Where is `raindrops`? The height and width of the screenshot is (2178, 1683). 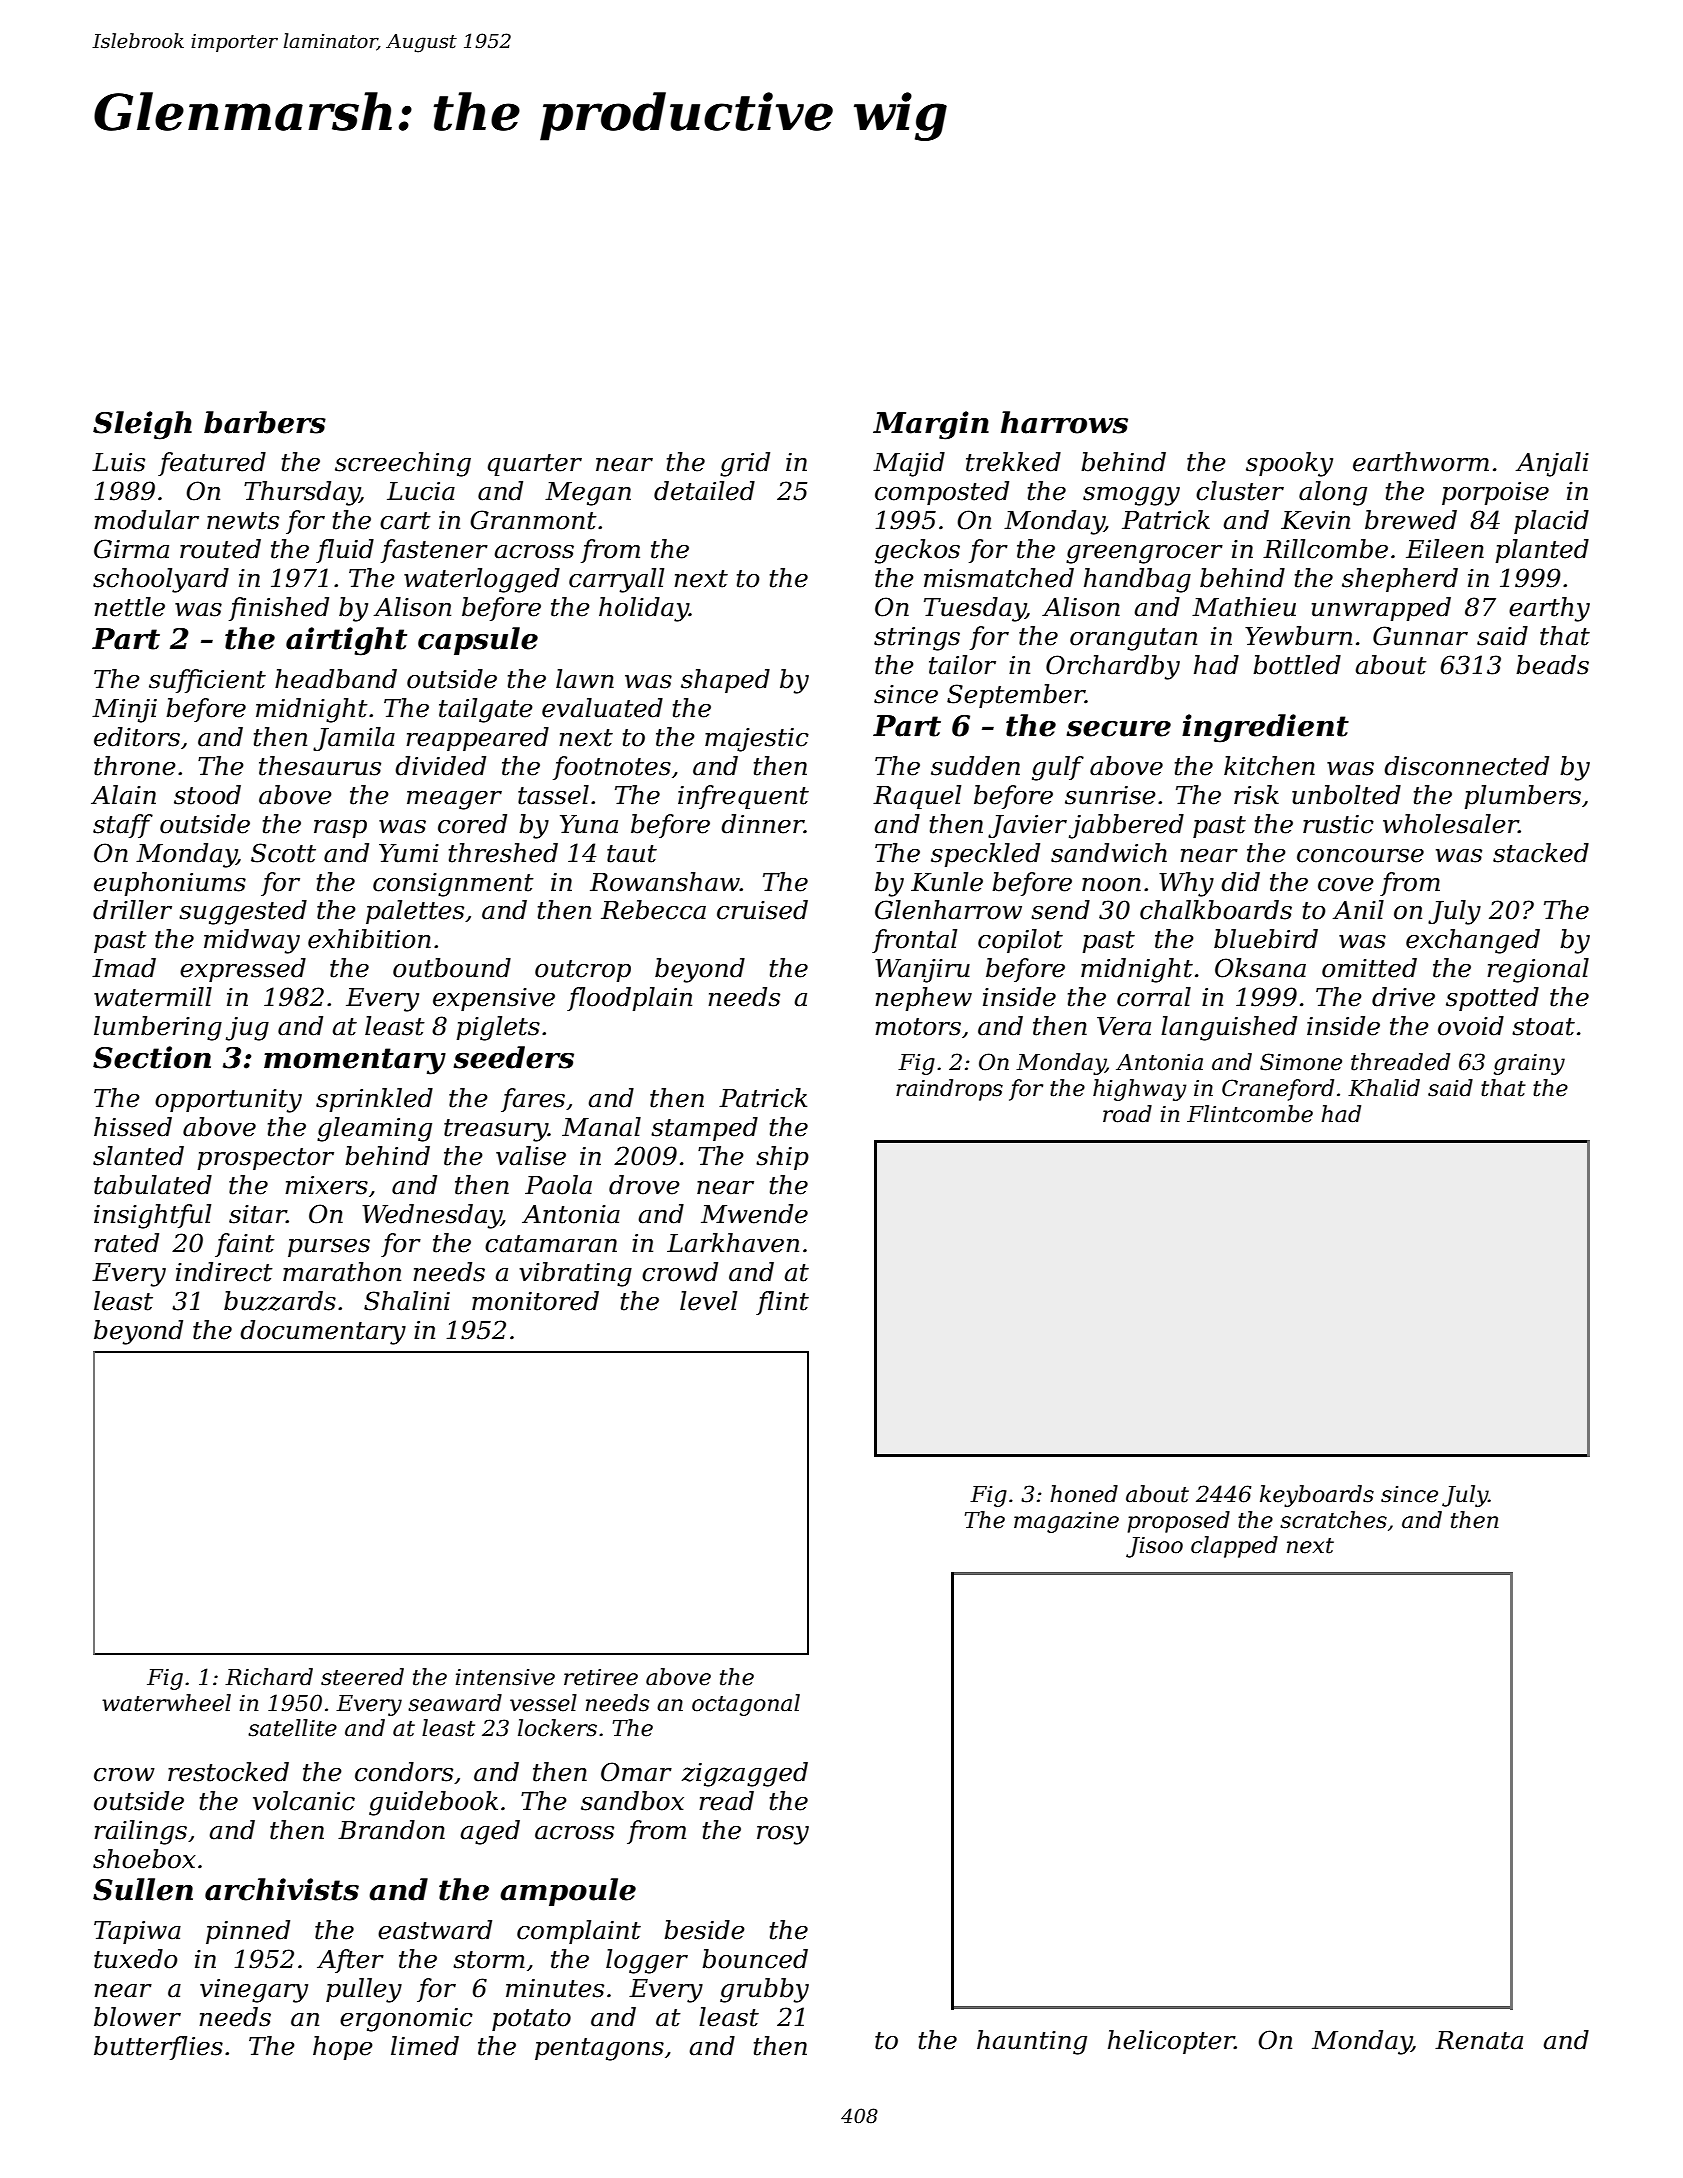 raindrops is located at coordinates (949, 1090).
